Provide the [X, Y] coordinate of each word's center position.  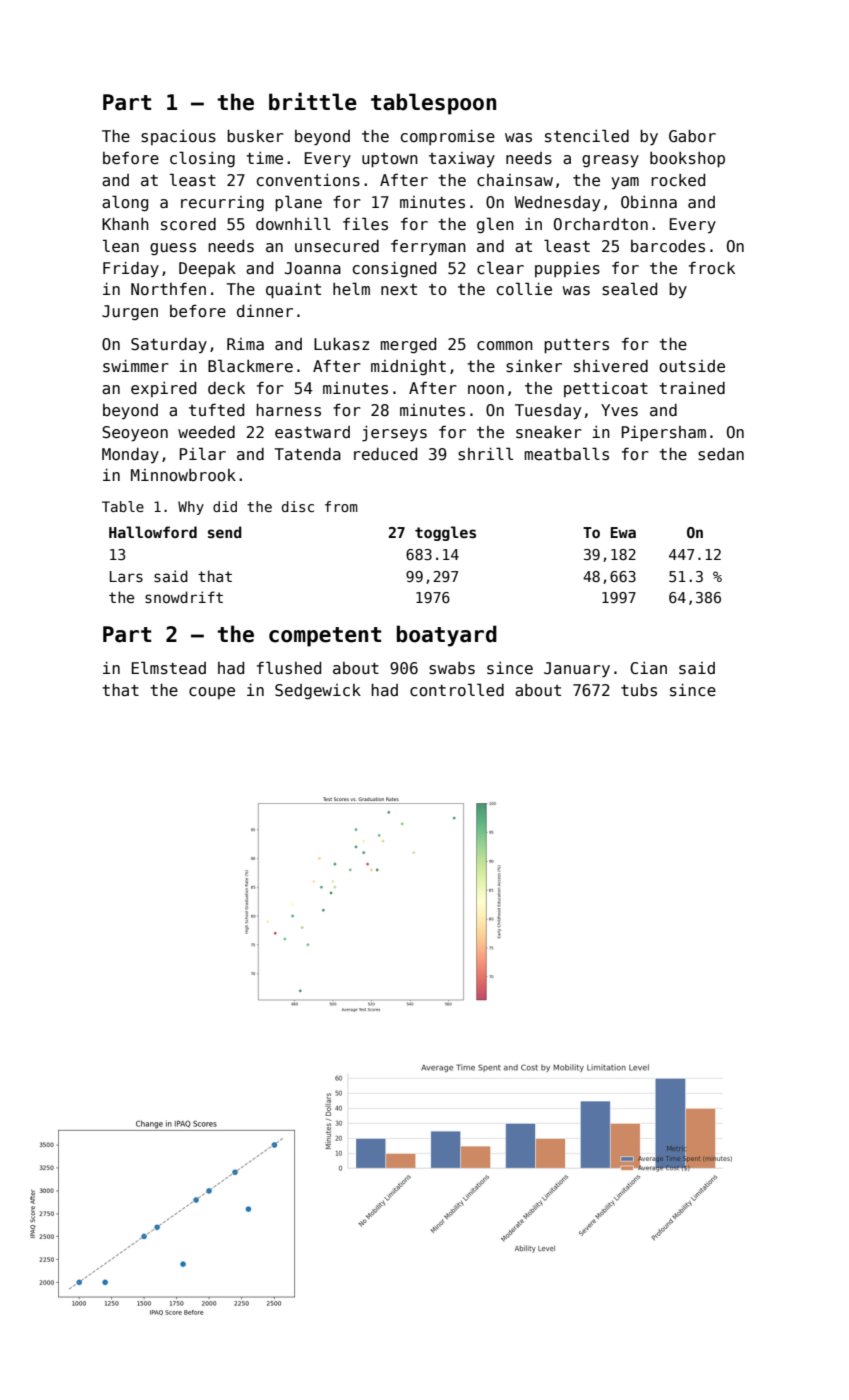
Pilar [203, 453]
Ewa [623, 532]
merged [408, 346]
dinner [265, 311]
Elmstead [169, 667]
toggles [445, 533]
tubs [639, 690]
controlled [457, 690]
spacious [178, 137]
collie [524, 288]
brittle [313, 101]
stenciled [587, 135]
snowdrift [184, 597]
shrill [485, 454]
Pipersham [664, 434]
